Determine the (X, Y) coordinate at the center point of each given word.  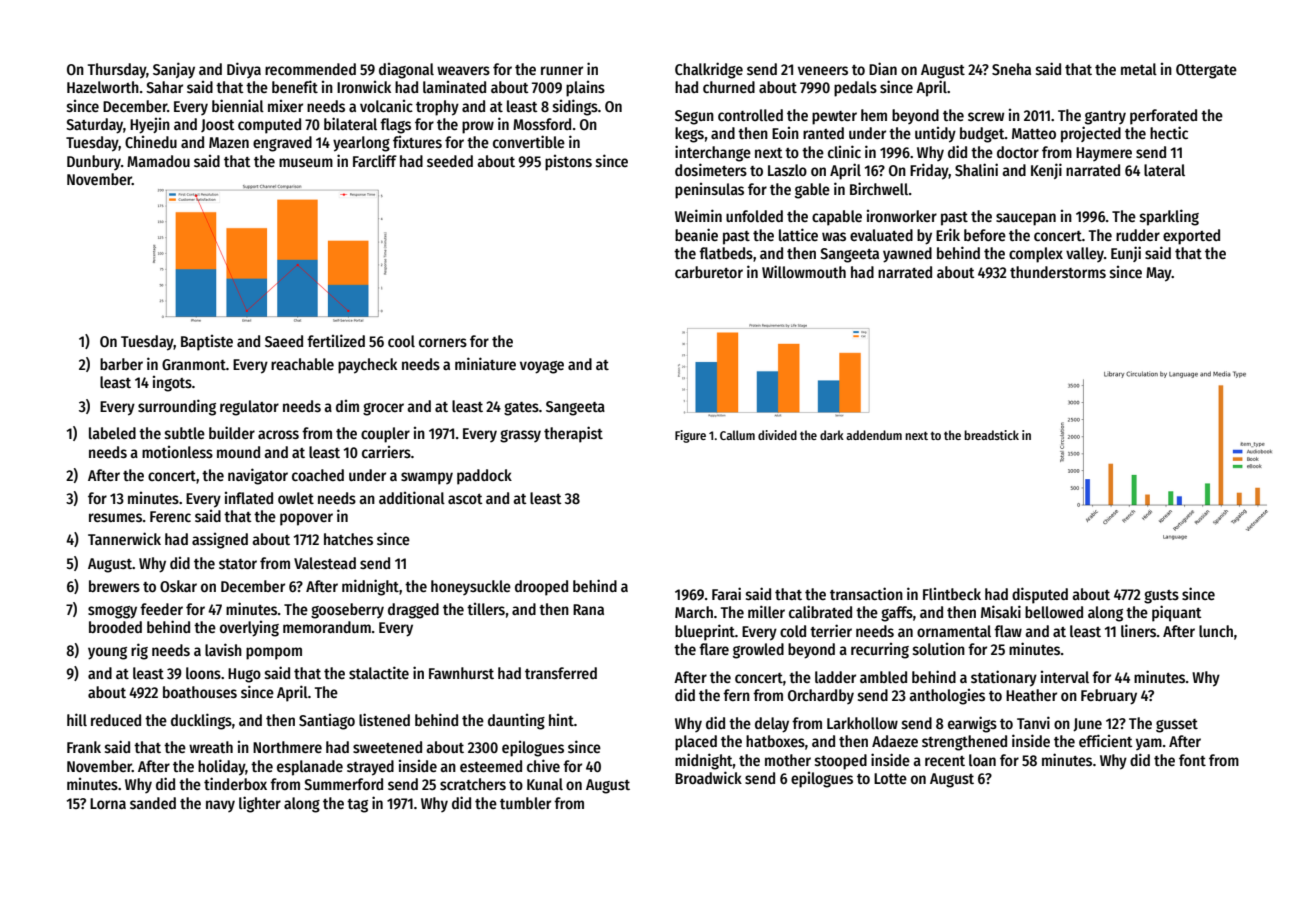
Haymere (1104, 154)
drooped (541, 588)
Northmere (287, 747)
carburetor (709, 272)
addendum (874, 435)
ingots (172, 384)
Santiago (327, 722)
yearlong (361, 144)
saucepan (1026, 219)
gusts (1161, 597)
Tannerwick (124, 538)
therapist (573, 434)
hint (561, 720)
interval (1065, 677)
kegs (689, 135)
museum (306, 162)
